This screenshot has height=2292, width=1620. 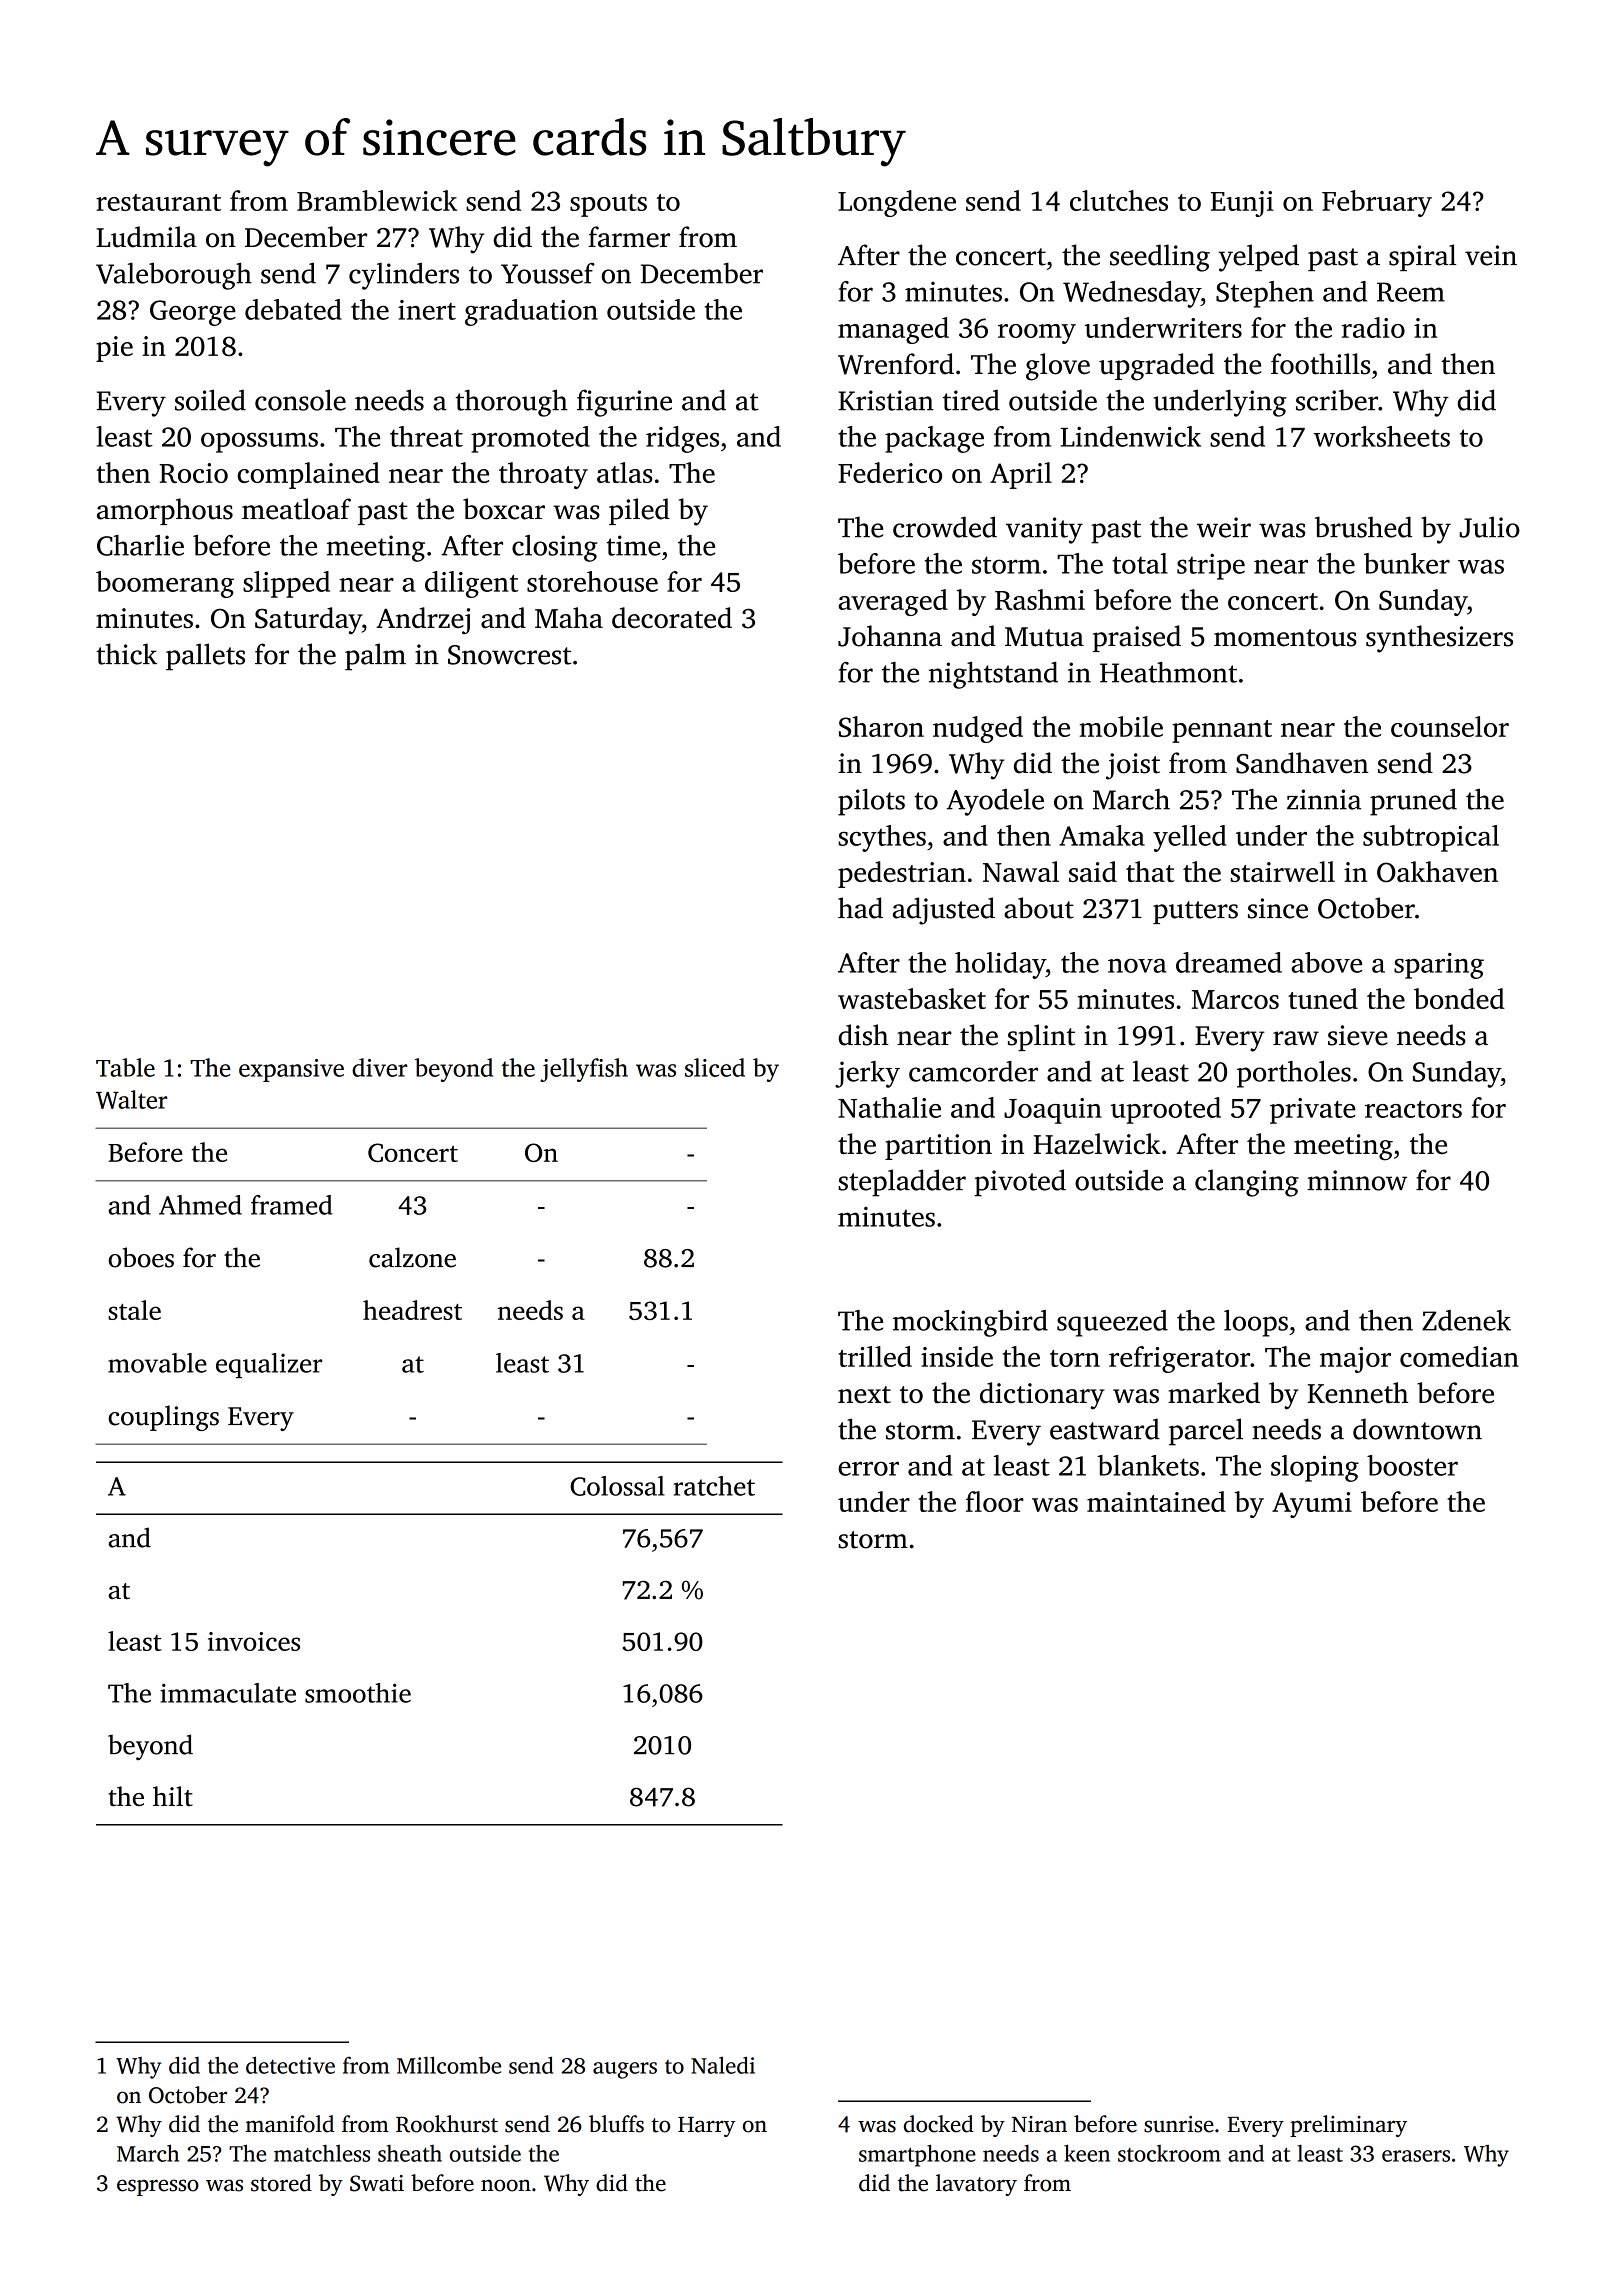 I want to click on synthesizers, so click(x=1439, y=639).
